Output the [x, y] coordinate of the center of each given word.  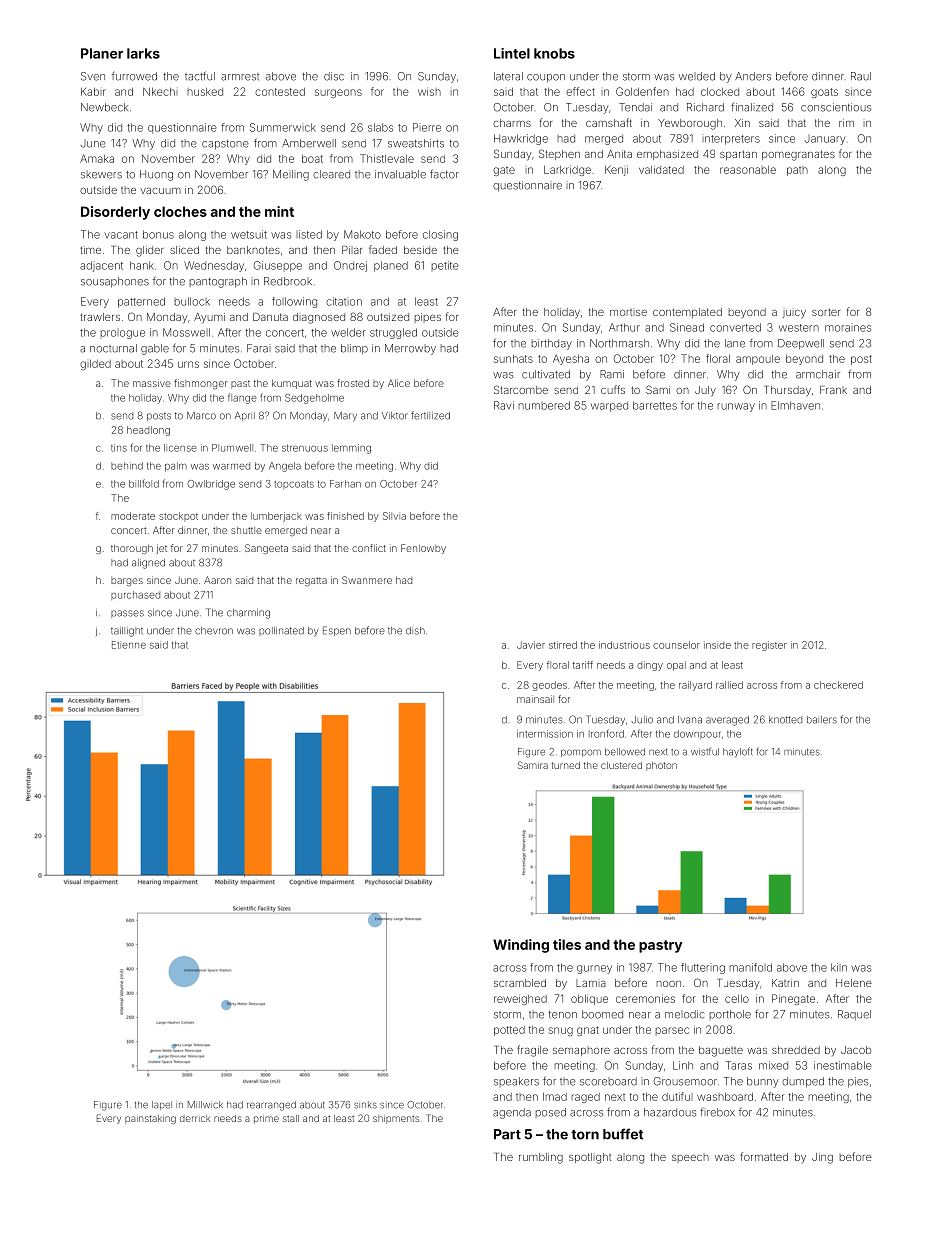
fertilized [430, 415]
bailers [822, 720]
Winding [521, 946]
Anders [753, 76]
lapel [162, 1105]
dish [415, 631]
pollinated [281, 631]
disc [334, 76]
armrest [240, 77]
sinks [365, 1105]
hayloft [738, 752]
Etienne [129, 645]
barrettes [655, 405]
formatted [764, 1156]
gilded [95, 365]
